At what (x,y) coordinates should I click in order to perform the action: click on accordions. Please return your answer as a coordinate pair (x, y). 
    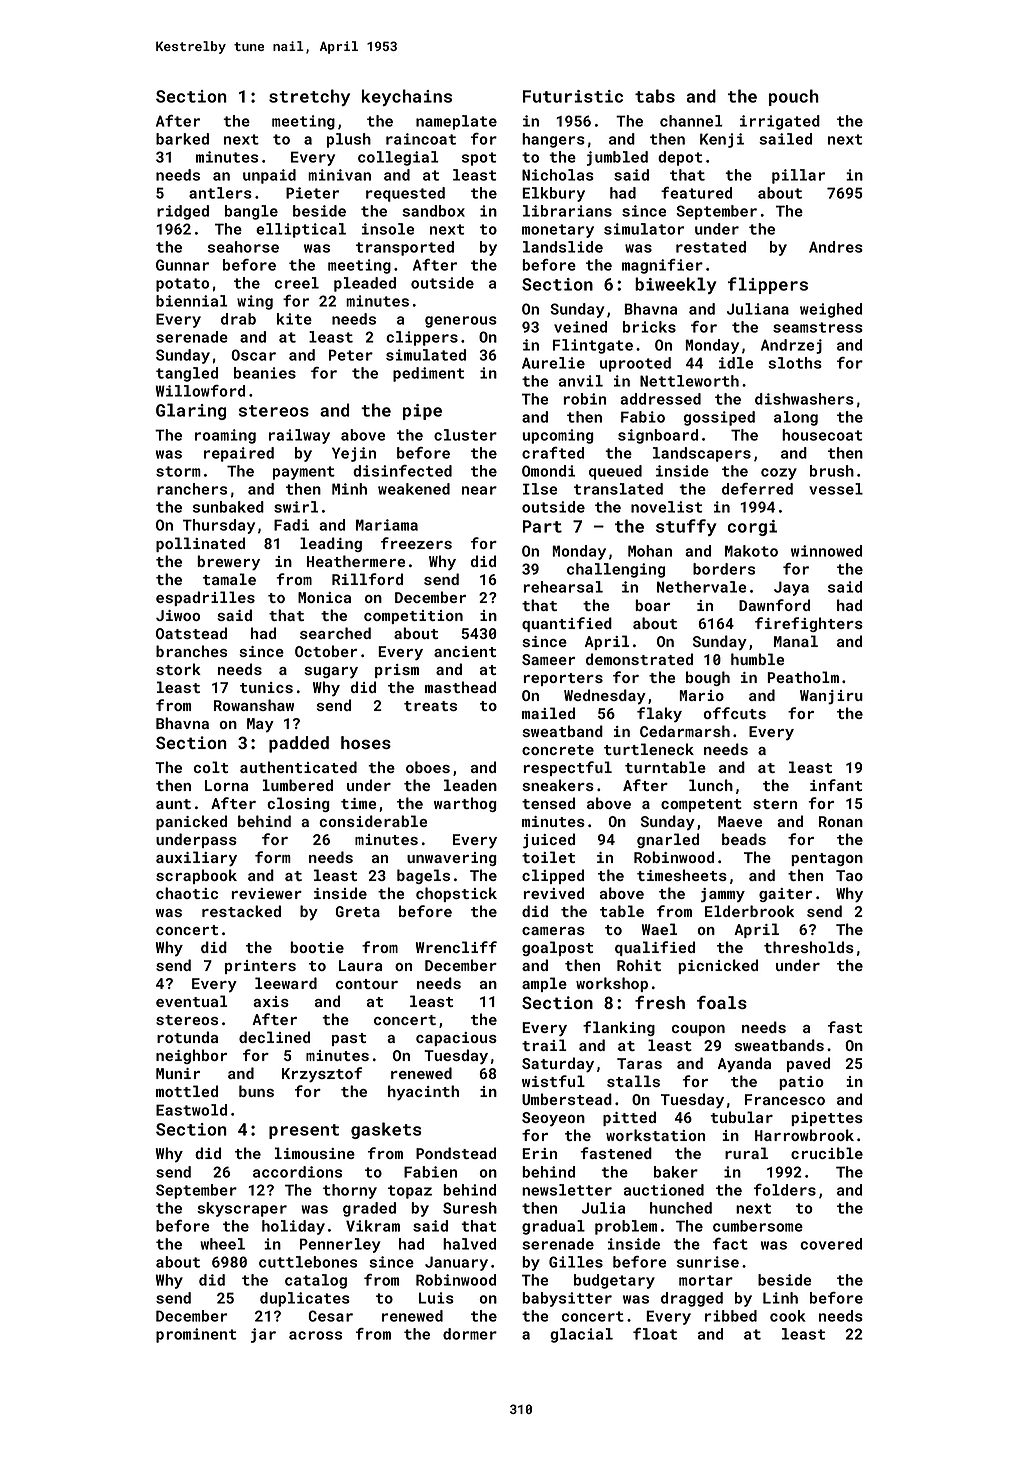
    Looking at the image, I should click on (297, 1172).
